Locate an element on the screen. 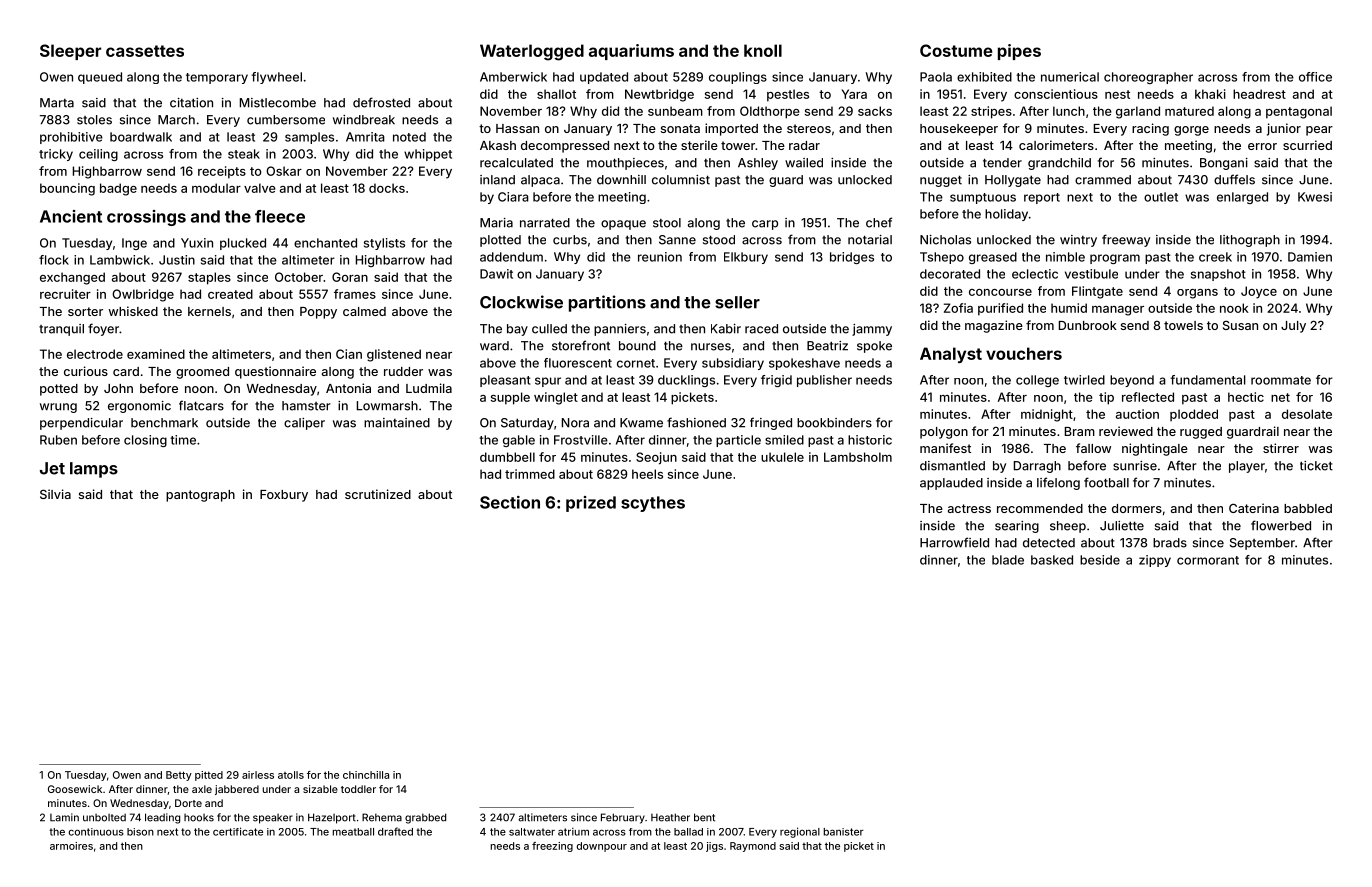 This screenshot has width=1372, height=887. Sleeper is located at coordinates (70, 52).
